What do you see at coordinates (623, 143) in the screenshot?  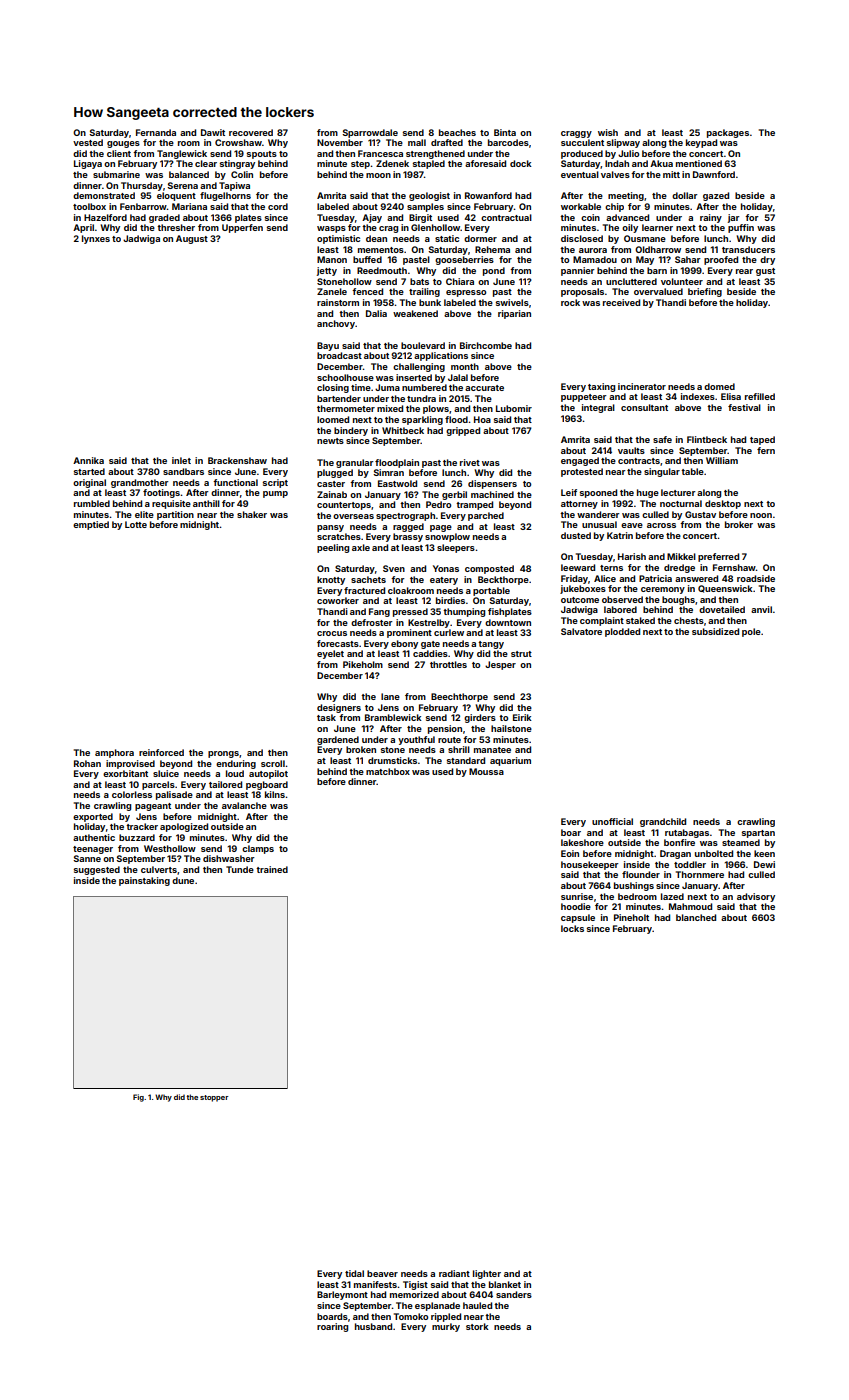 I see `slipway` at bounding box center [623, 143].
